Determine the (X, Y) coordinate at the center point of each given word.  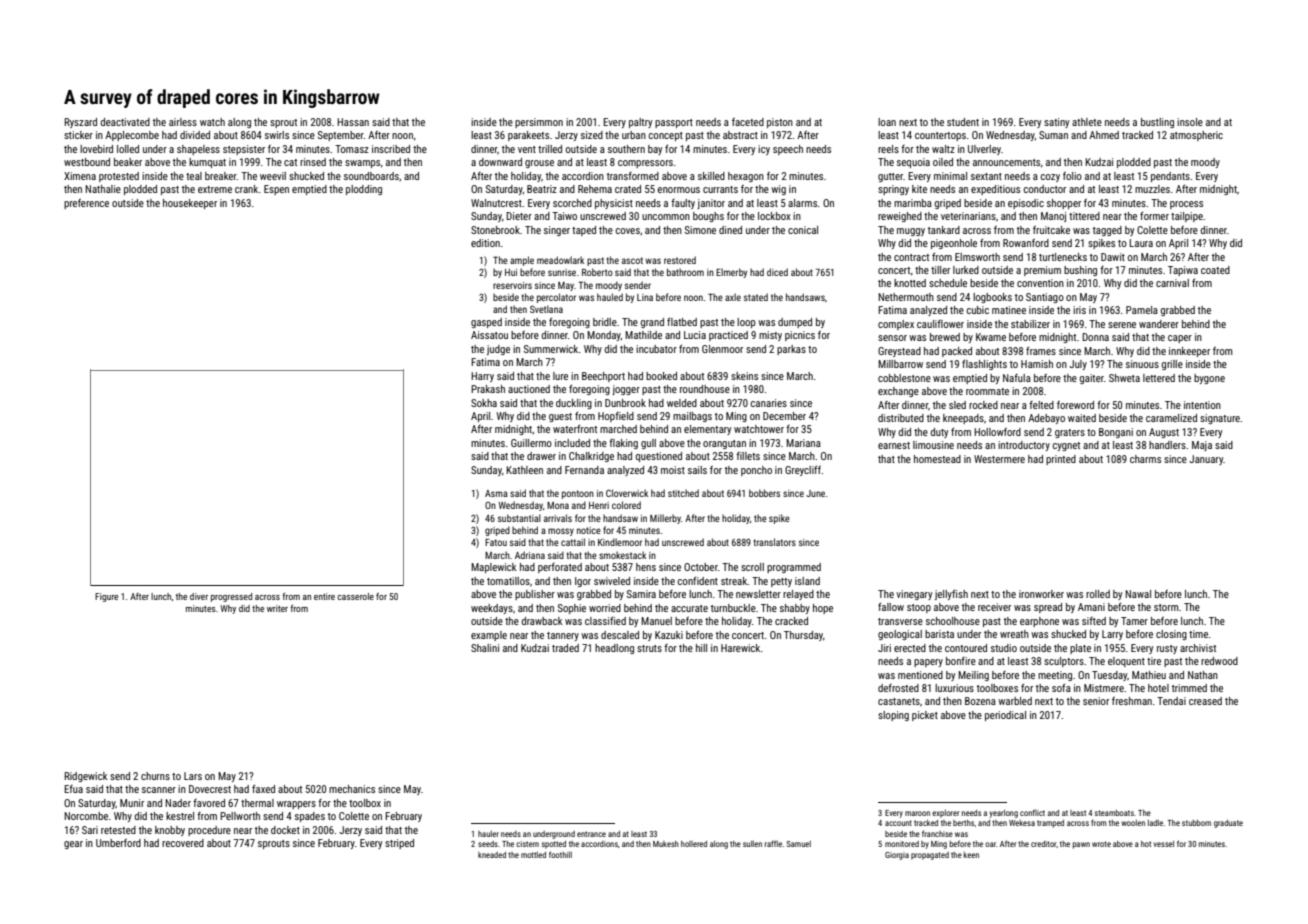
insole (1190, 122)
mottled (533, 855)
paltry (640, 123)
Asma (496, 493)
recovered (183, 843)
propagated (930, 856)
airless (183, 122)
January (1206, 460)
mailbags (692, 417)
